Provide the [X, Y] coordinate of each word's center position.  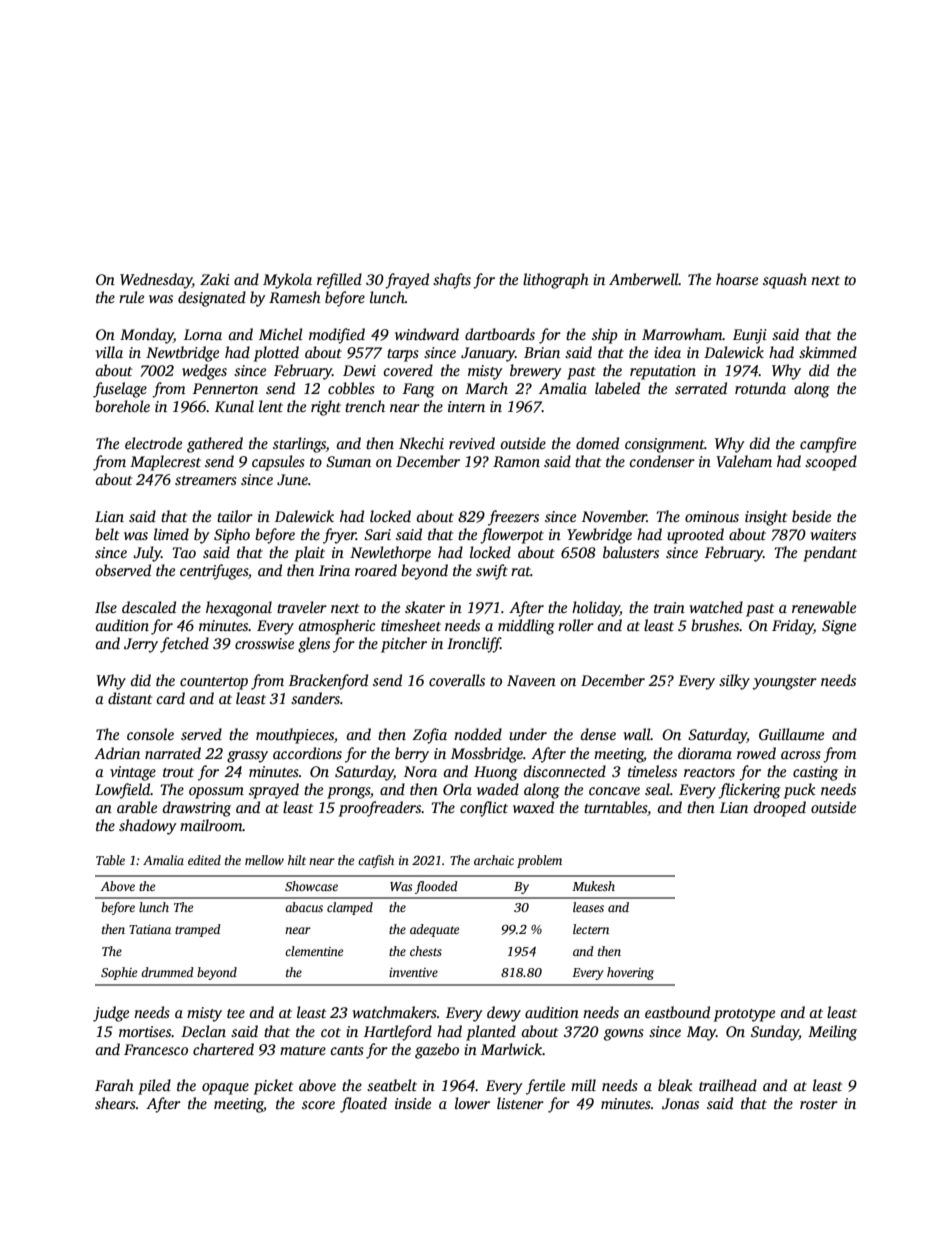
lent [271, 406]
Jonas [680, 1103]
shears [115, 1103]
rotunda [760, 388]
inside [413, 1103]
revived [472, 443]
